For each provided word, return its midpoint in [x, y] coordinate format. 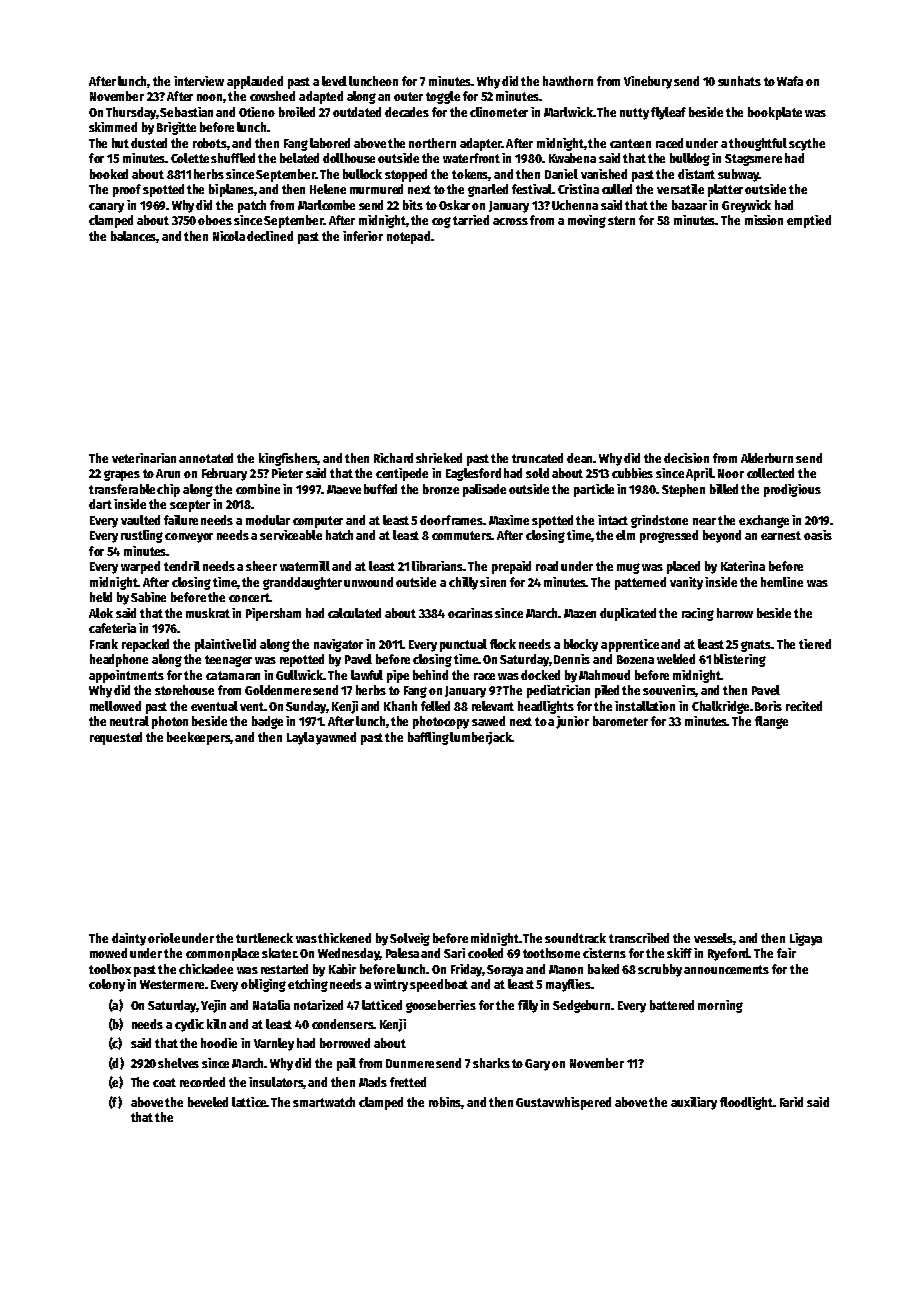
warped [140, 567]
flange [771, 722]
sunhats [739, 81]
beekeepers [199, 738]
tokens [470, 175]
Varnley [274, 1044]
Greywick [746, 206]
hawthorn [568, 81]
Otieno [257, 112]
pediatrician [558, 691]
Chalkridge [720, 707]
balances [134, 237]
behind [430, 675]
